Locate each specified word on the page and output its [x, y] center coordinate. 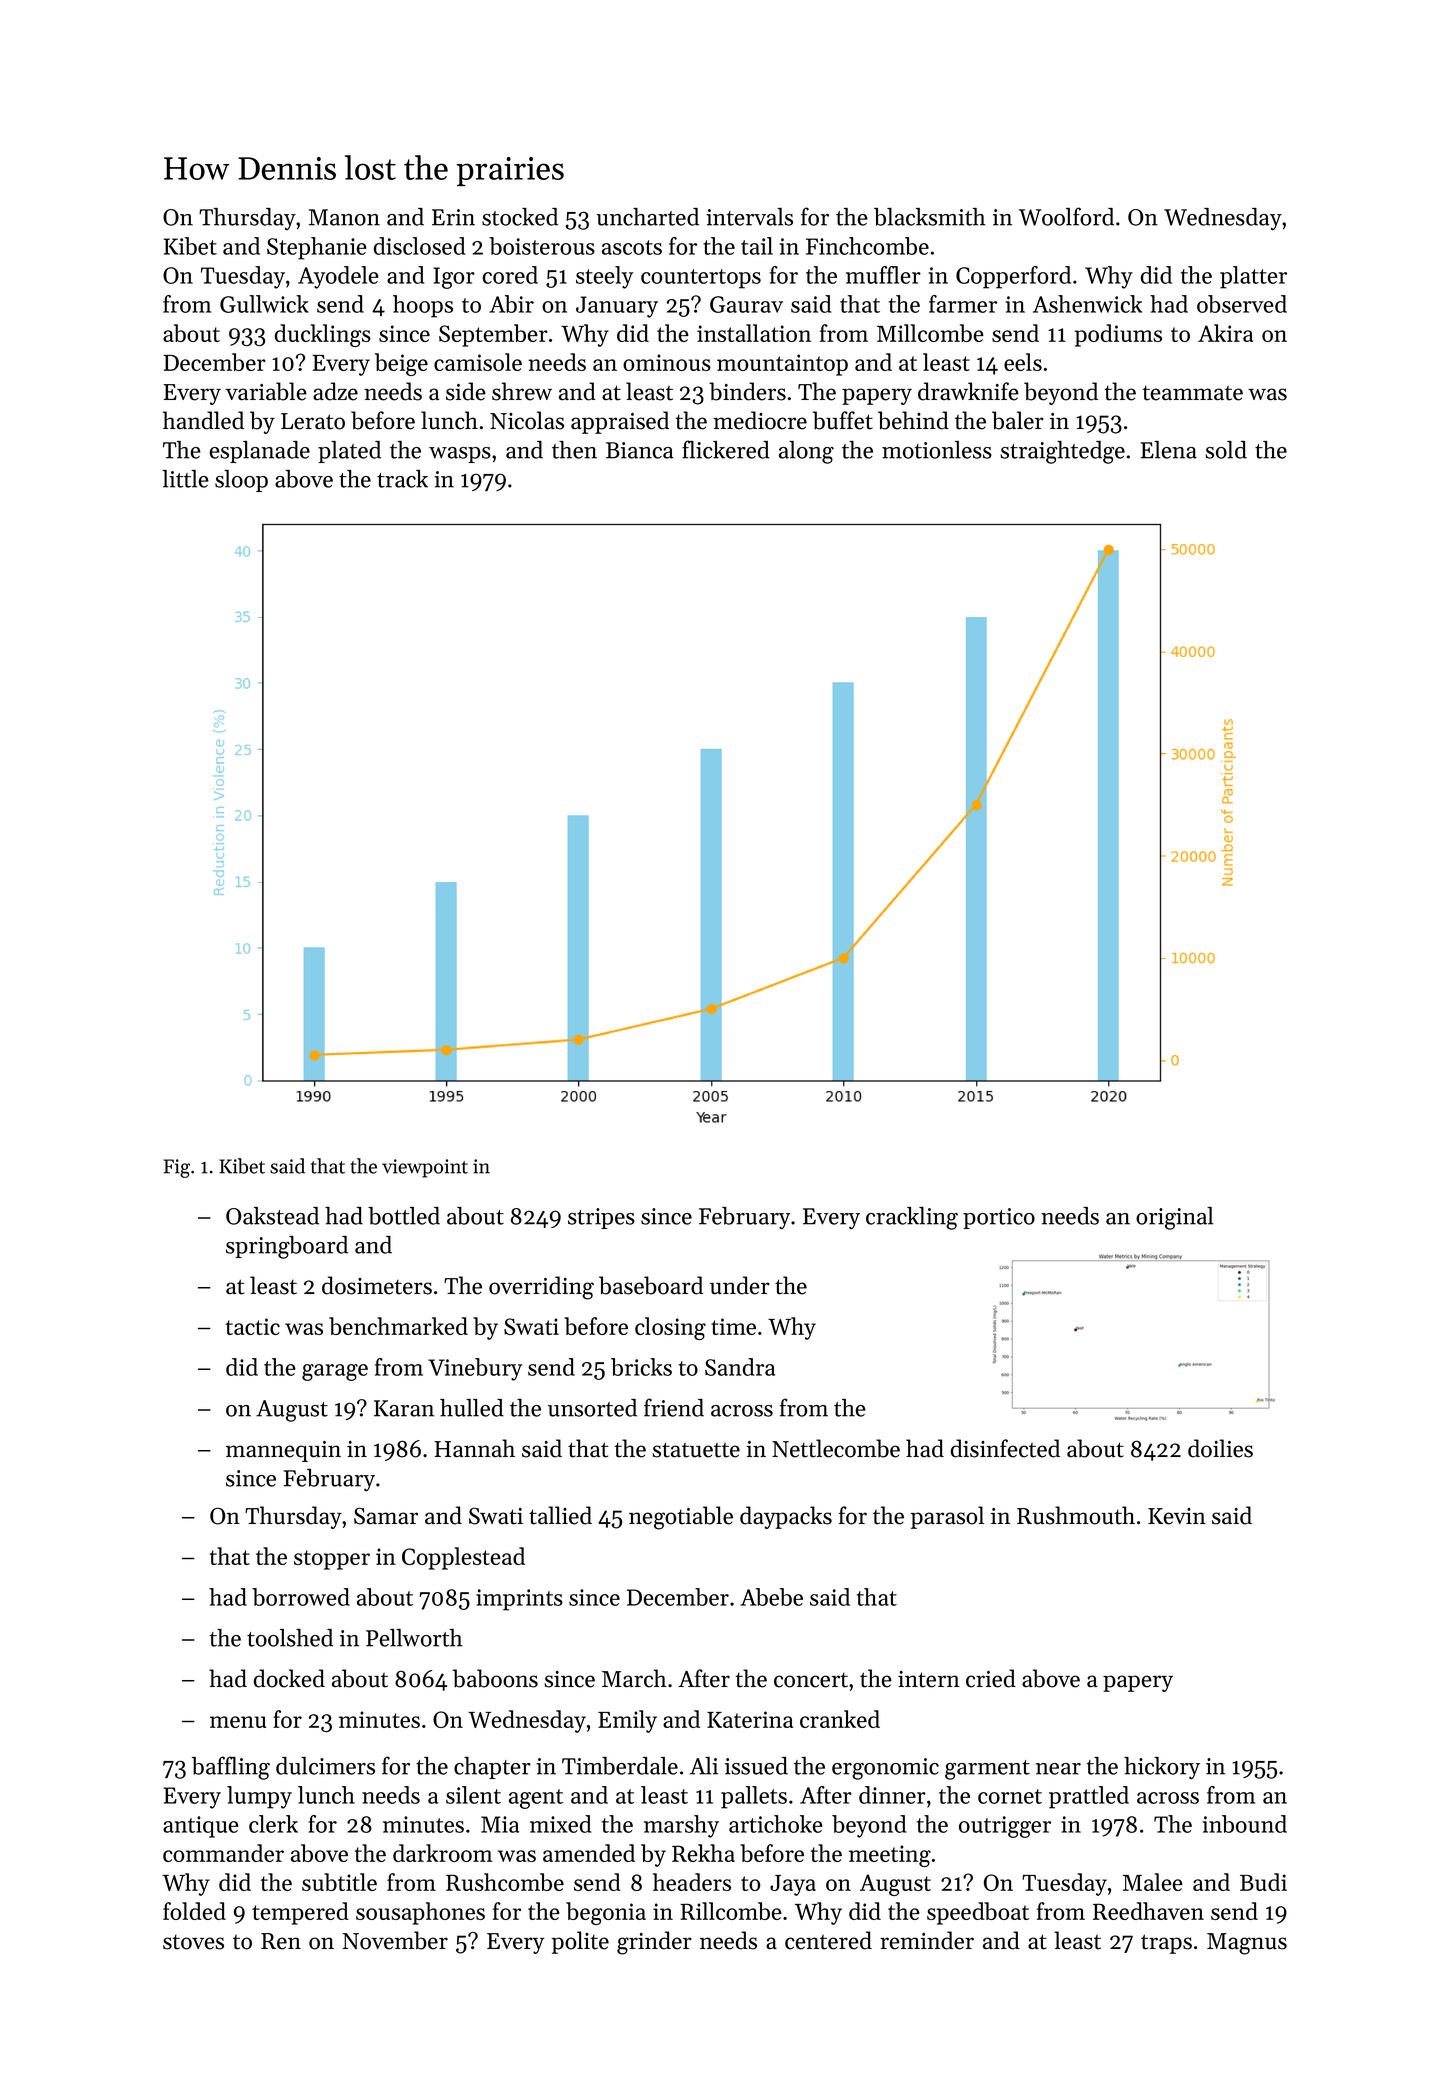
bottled [404, 1216]
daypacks [786, 1517]
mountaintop [782, 365]
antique [201, 1827]
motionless [937, 450]
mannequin [283, 1451]
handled [203, 420]
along [806, 452]
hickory [1162, 1768]
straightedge [1062, 452]
